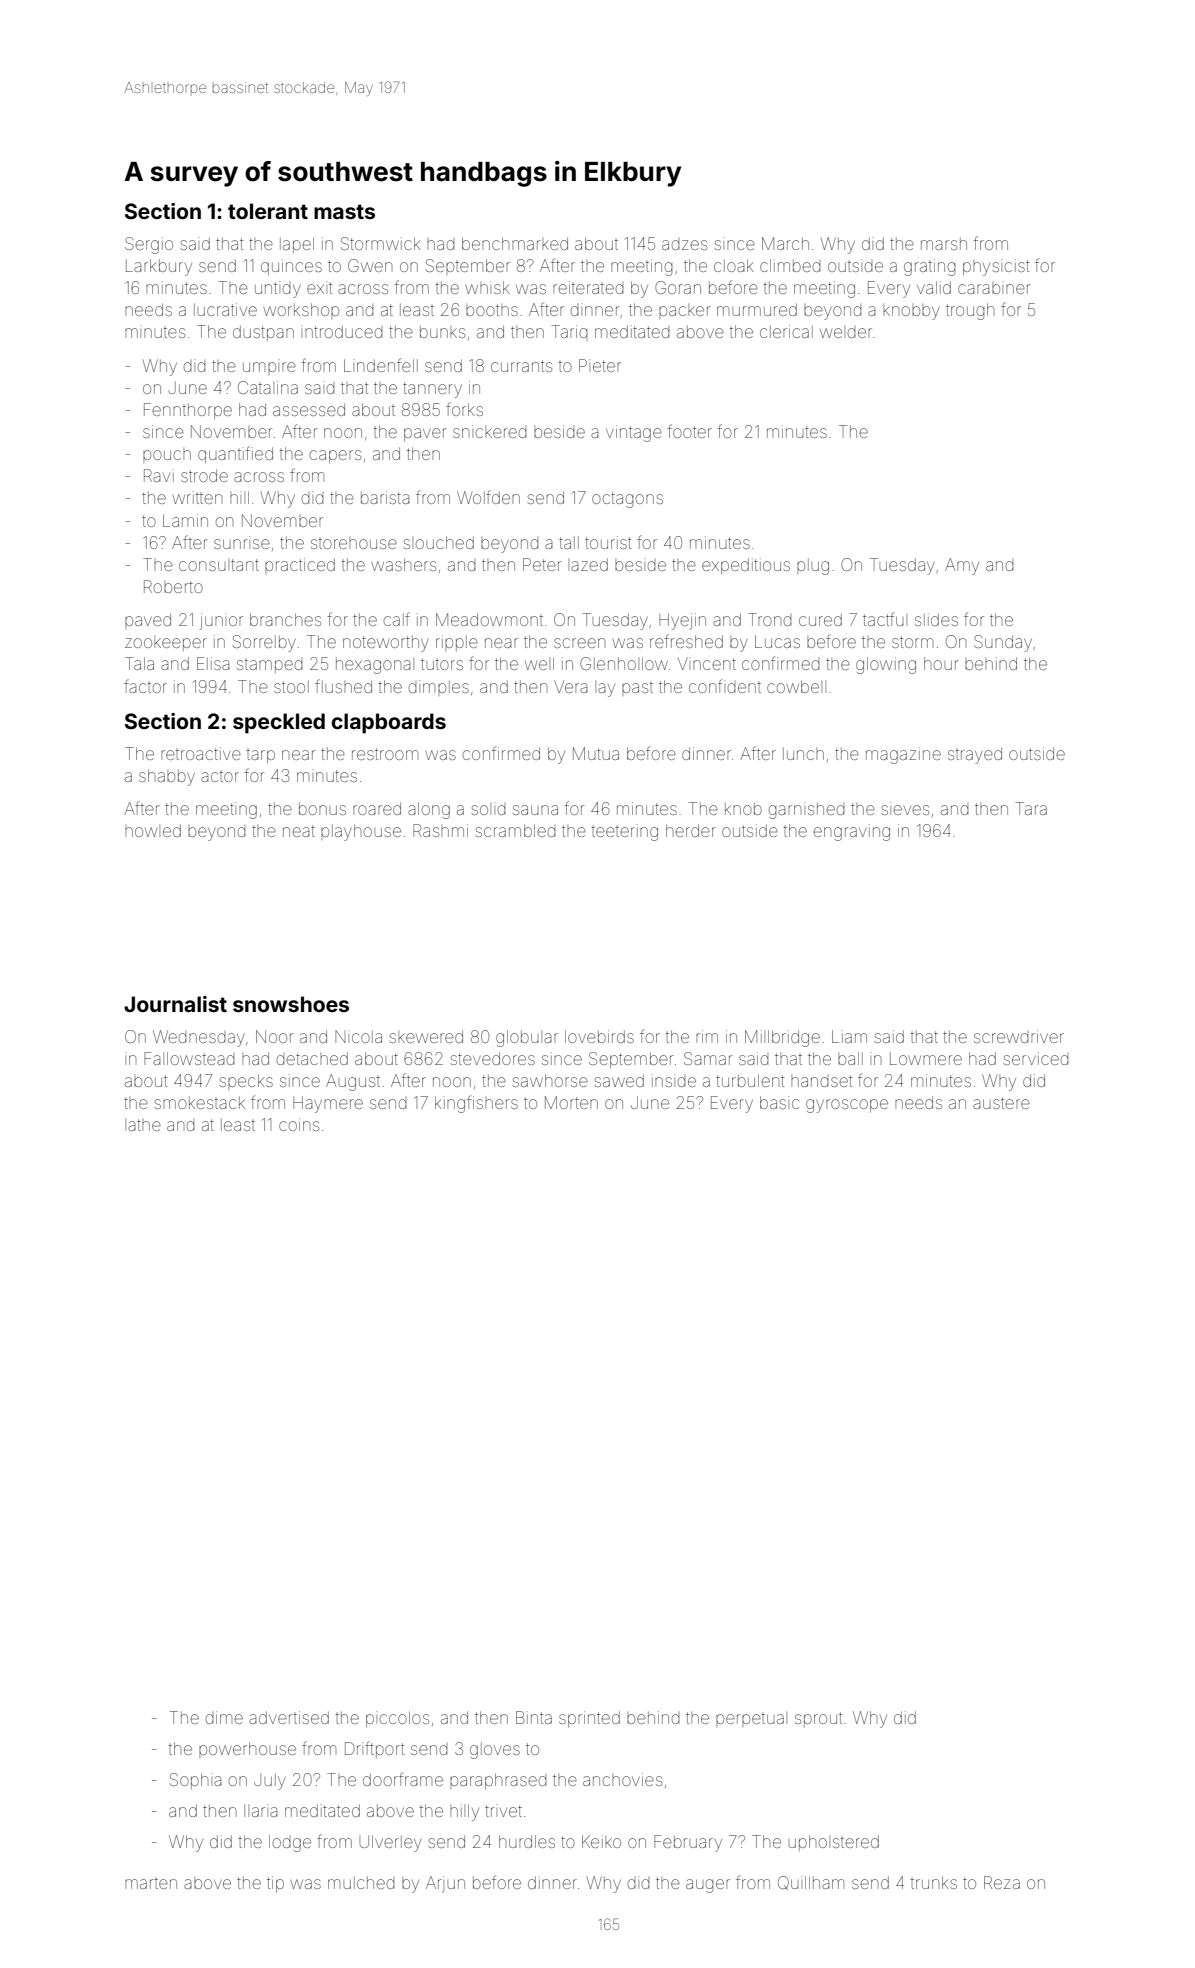 This image has height=1968, width=1195. What do you see at coordinates (224, 1717) in the image?
I see `dime` at bounding box center [224, 1717].
